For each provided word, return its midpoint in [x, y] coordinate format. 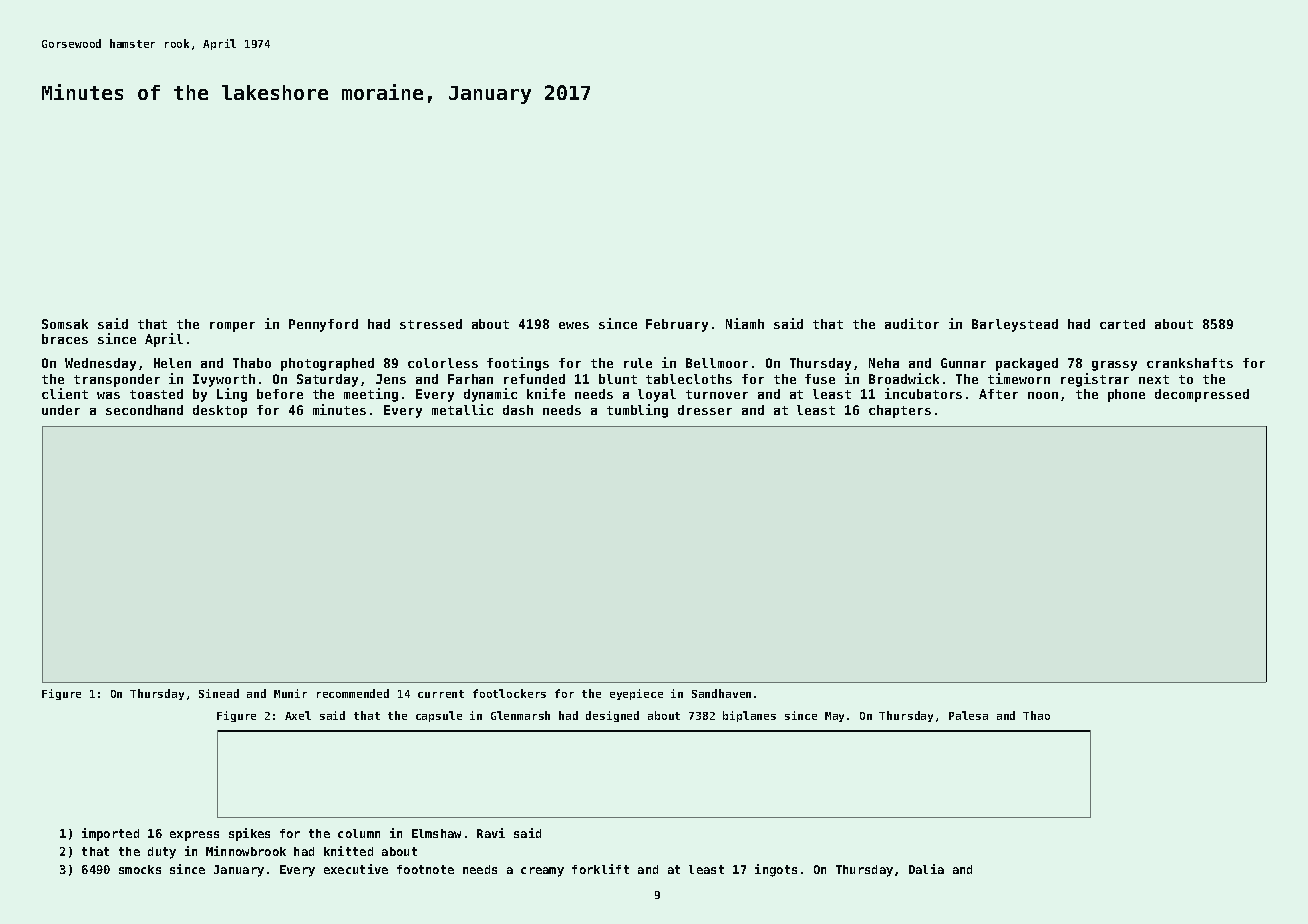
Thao [1036, 715]
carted [1122, 324]
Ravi [491, 833]
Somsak [65, 324]
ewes [574, 325]
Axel [298, 715]
